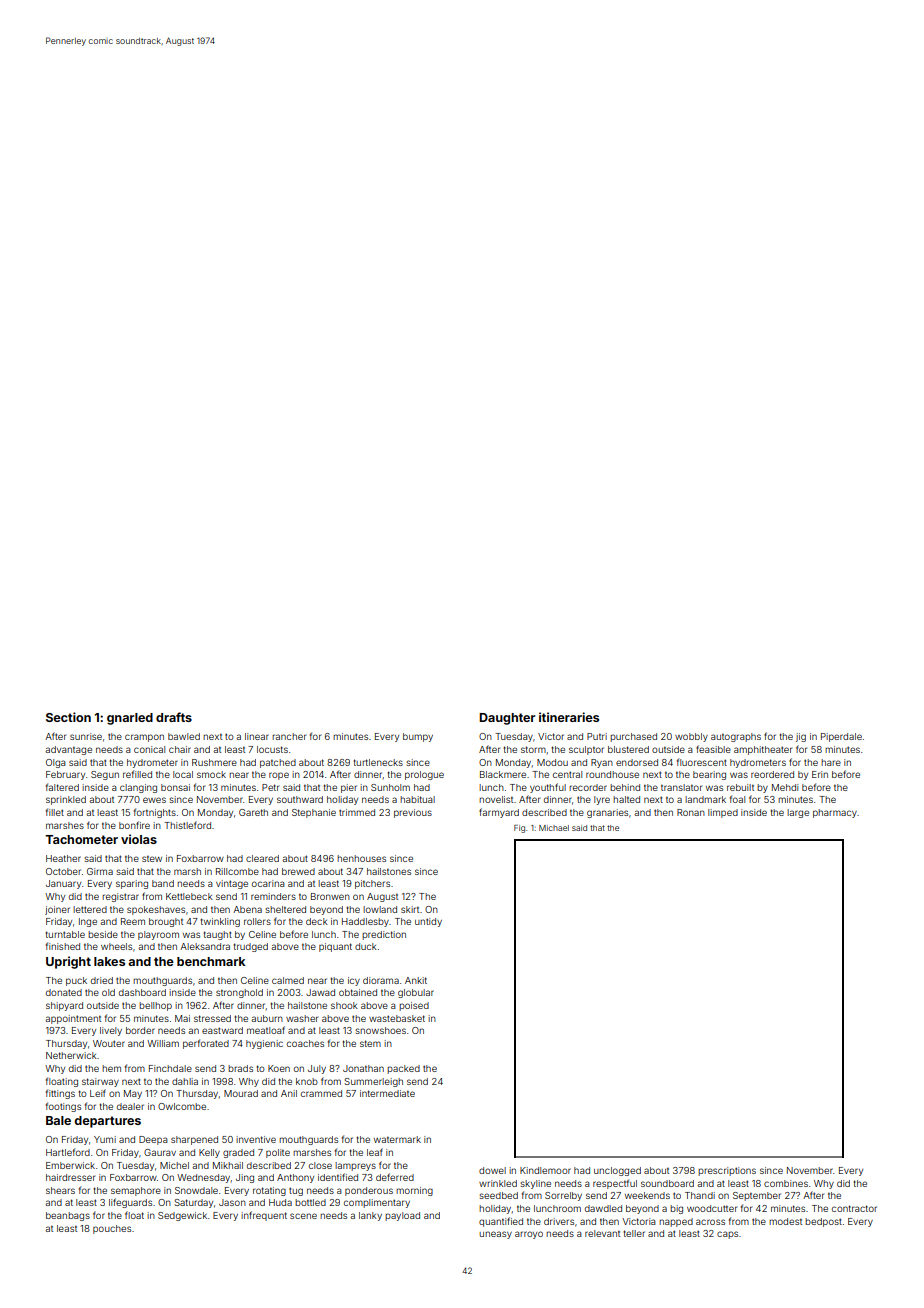  I want to click on pitchers, so click(372, 884).
